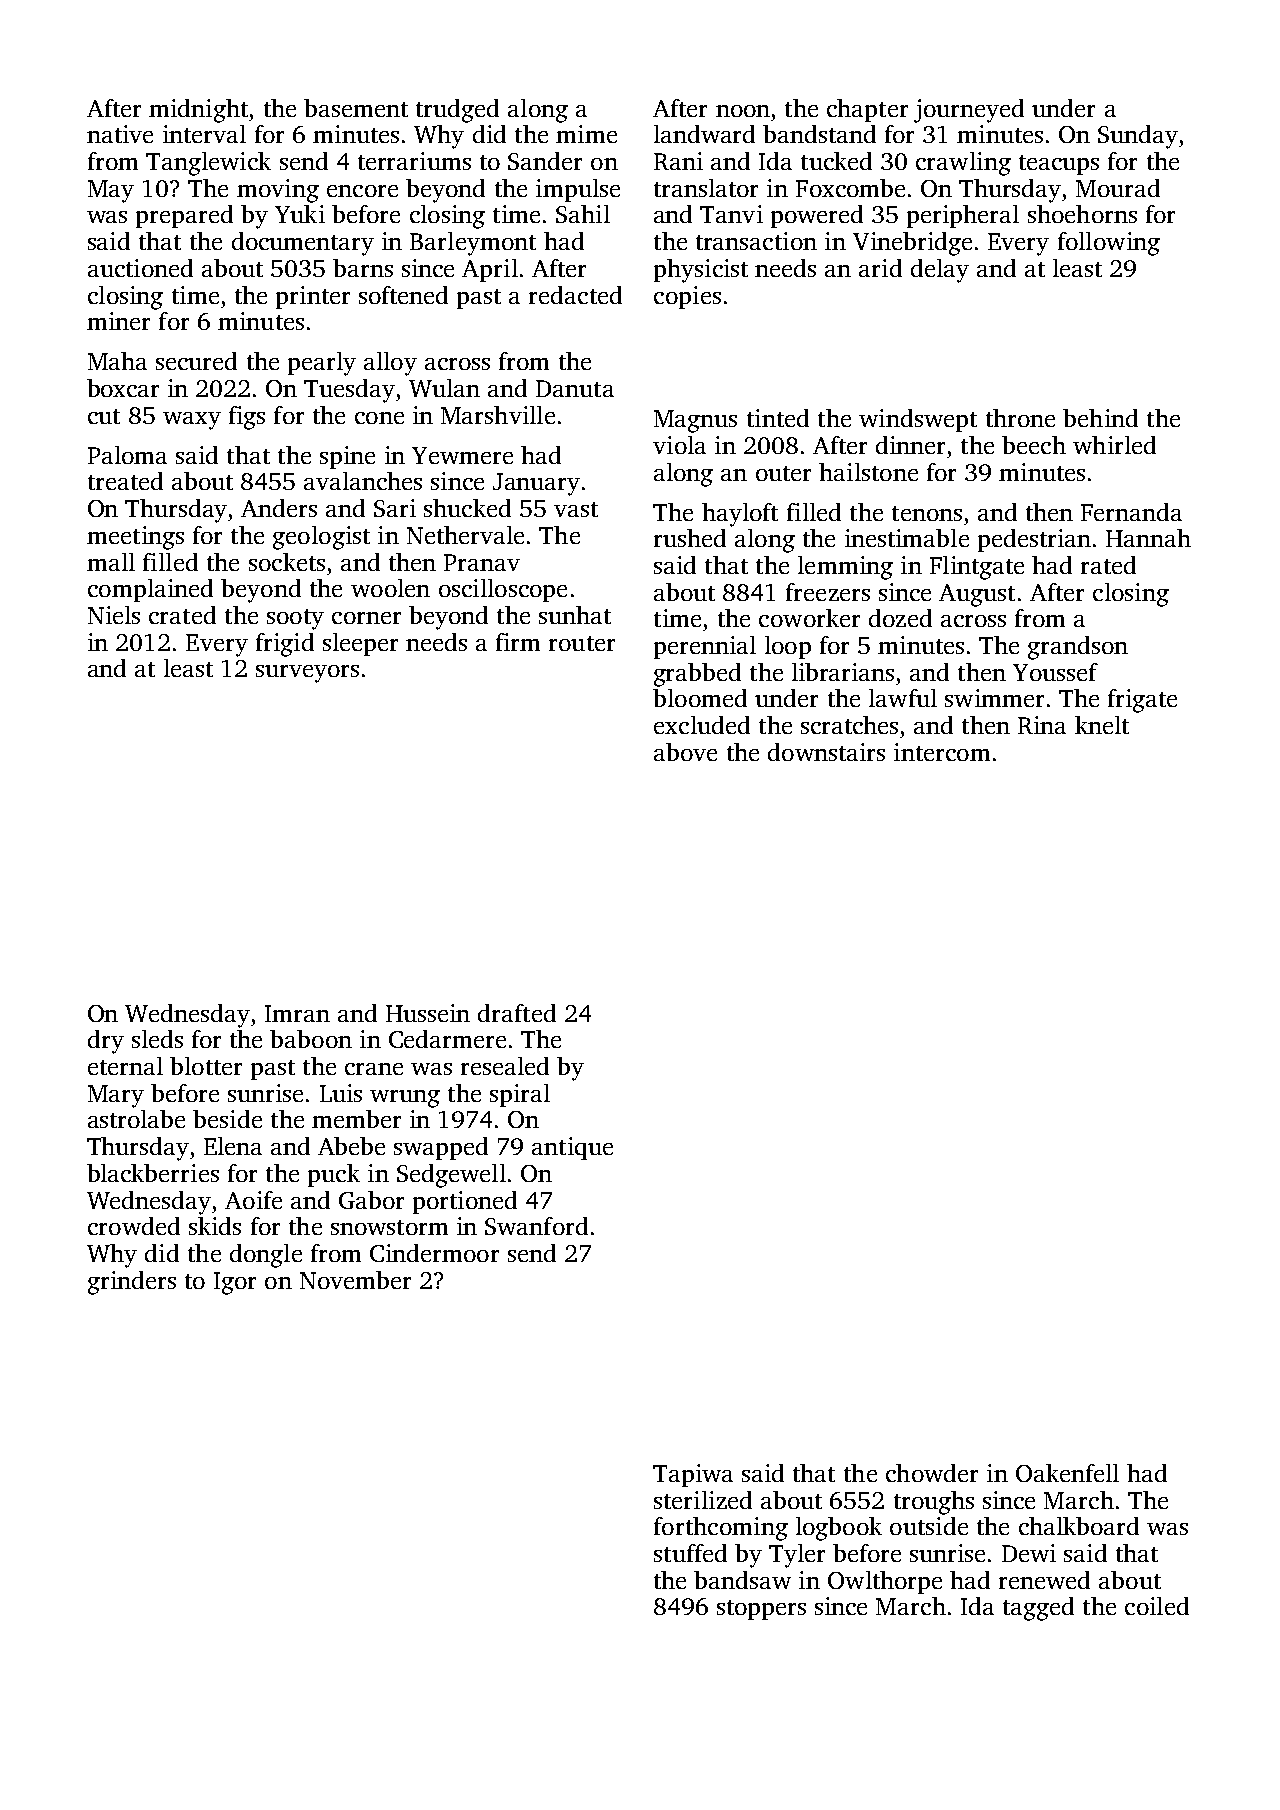 The width and height of the page is (1280, 1810). What do you see at coordinates (685, 752) in the page?
I see `above` at bounding box center [685, 752].
